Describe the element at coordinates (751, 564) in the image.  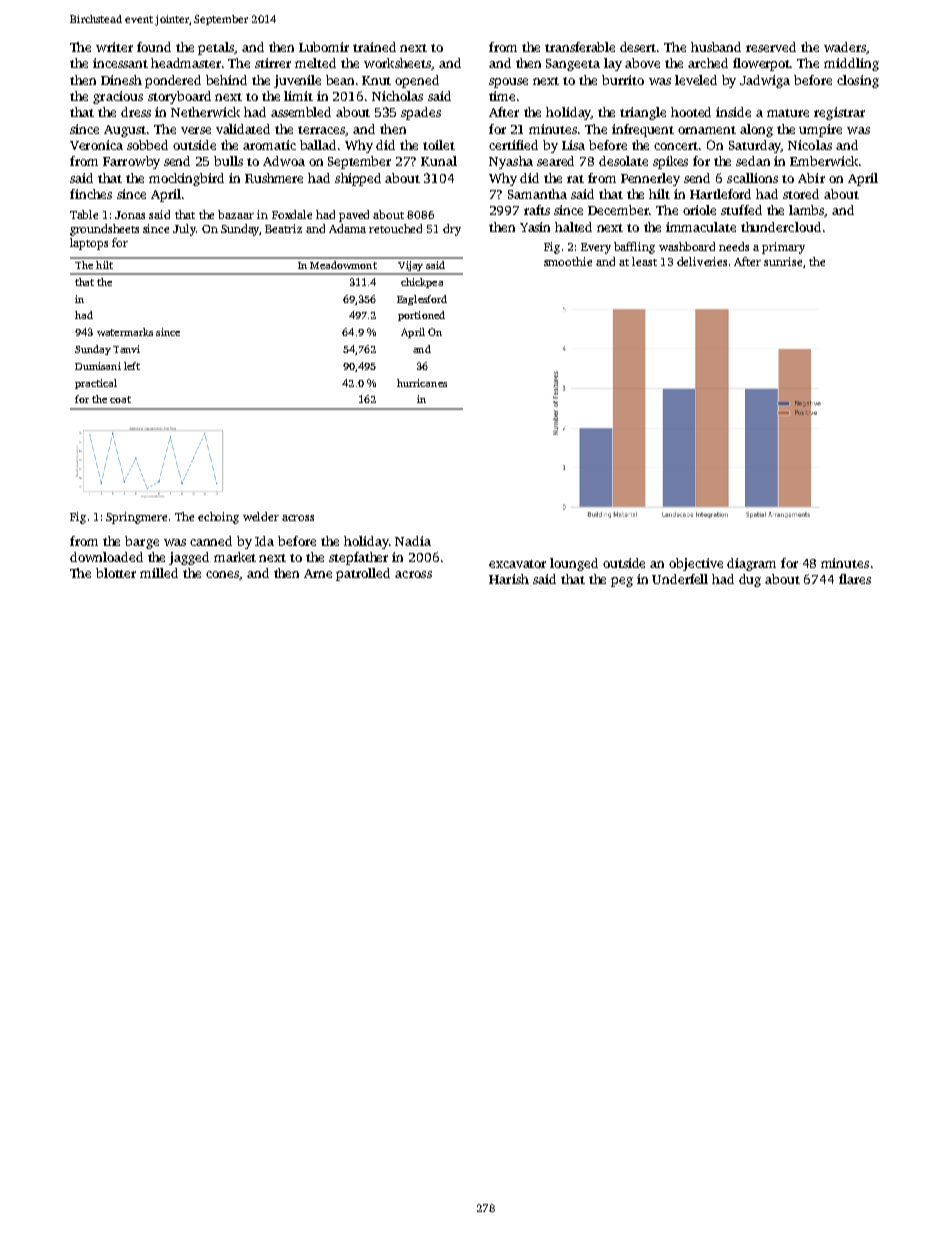
I see `diagram` at that location.
